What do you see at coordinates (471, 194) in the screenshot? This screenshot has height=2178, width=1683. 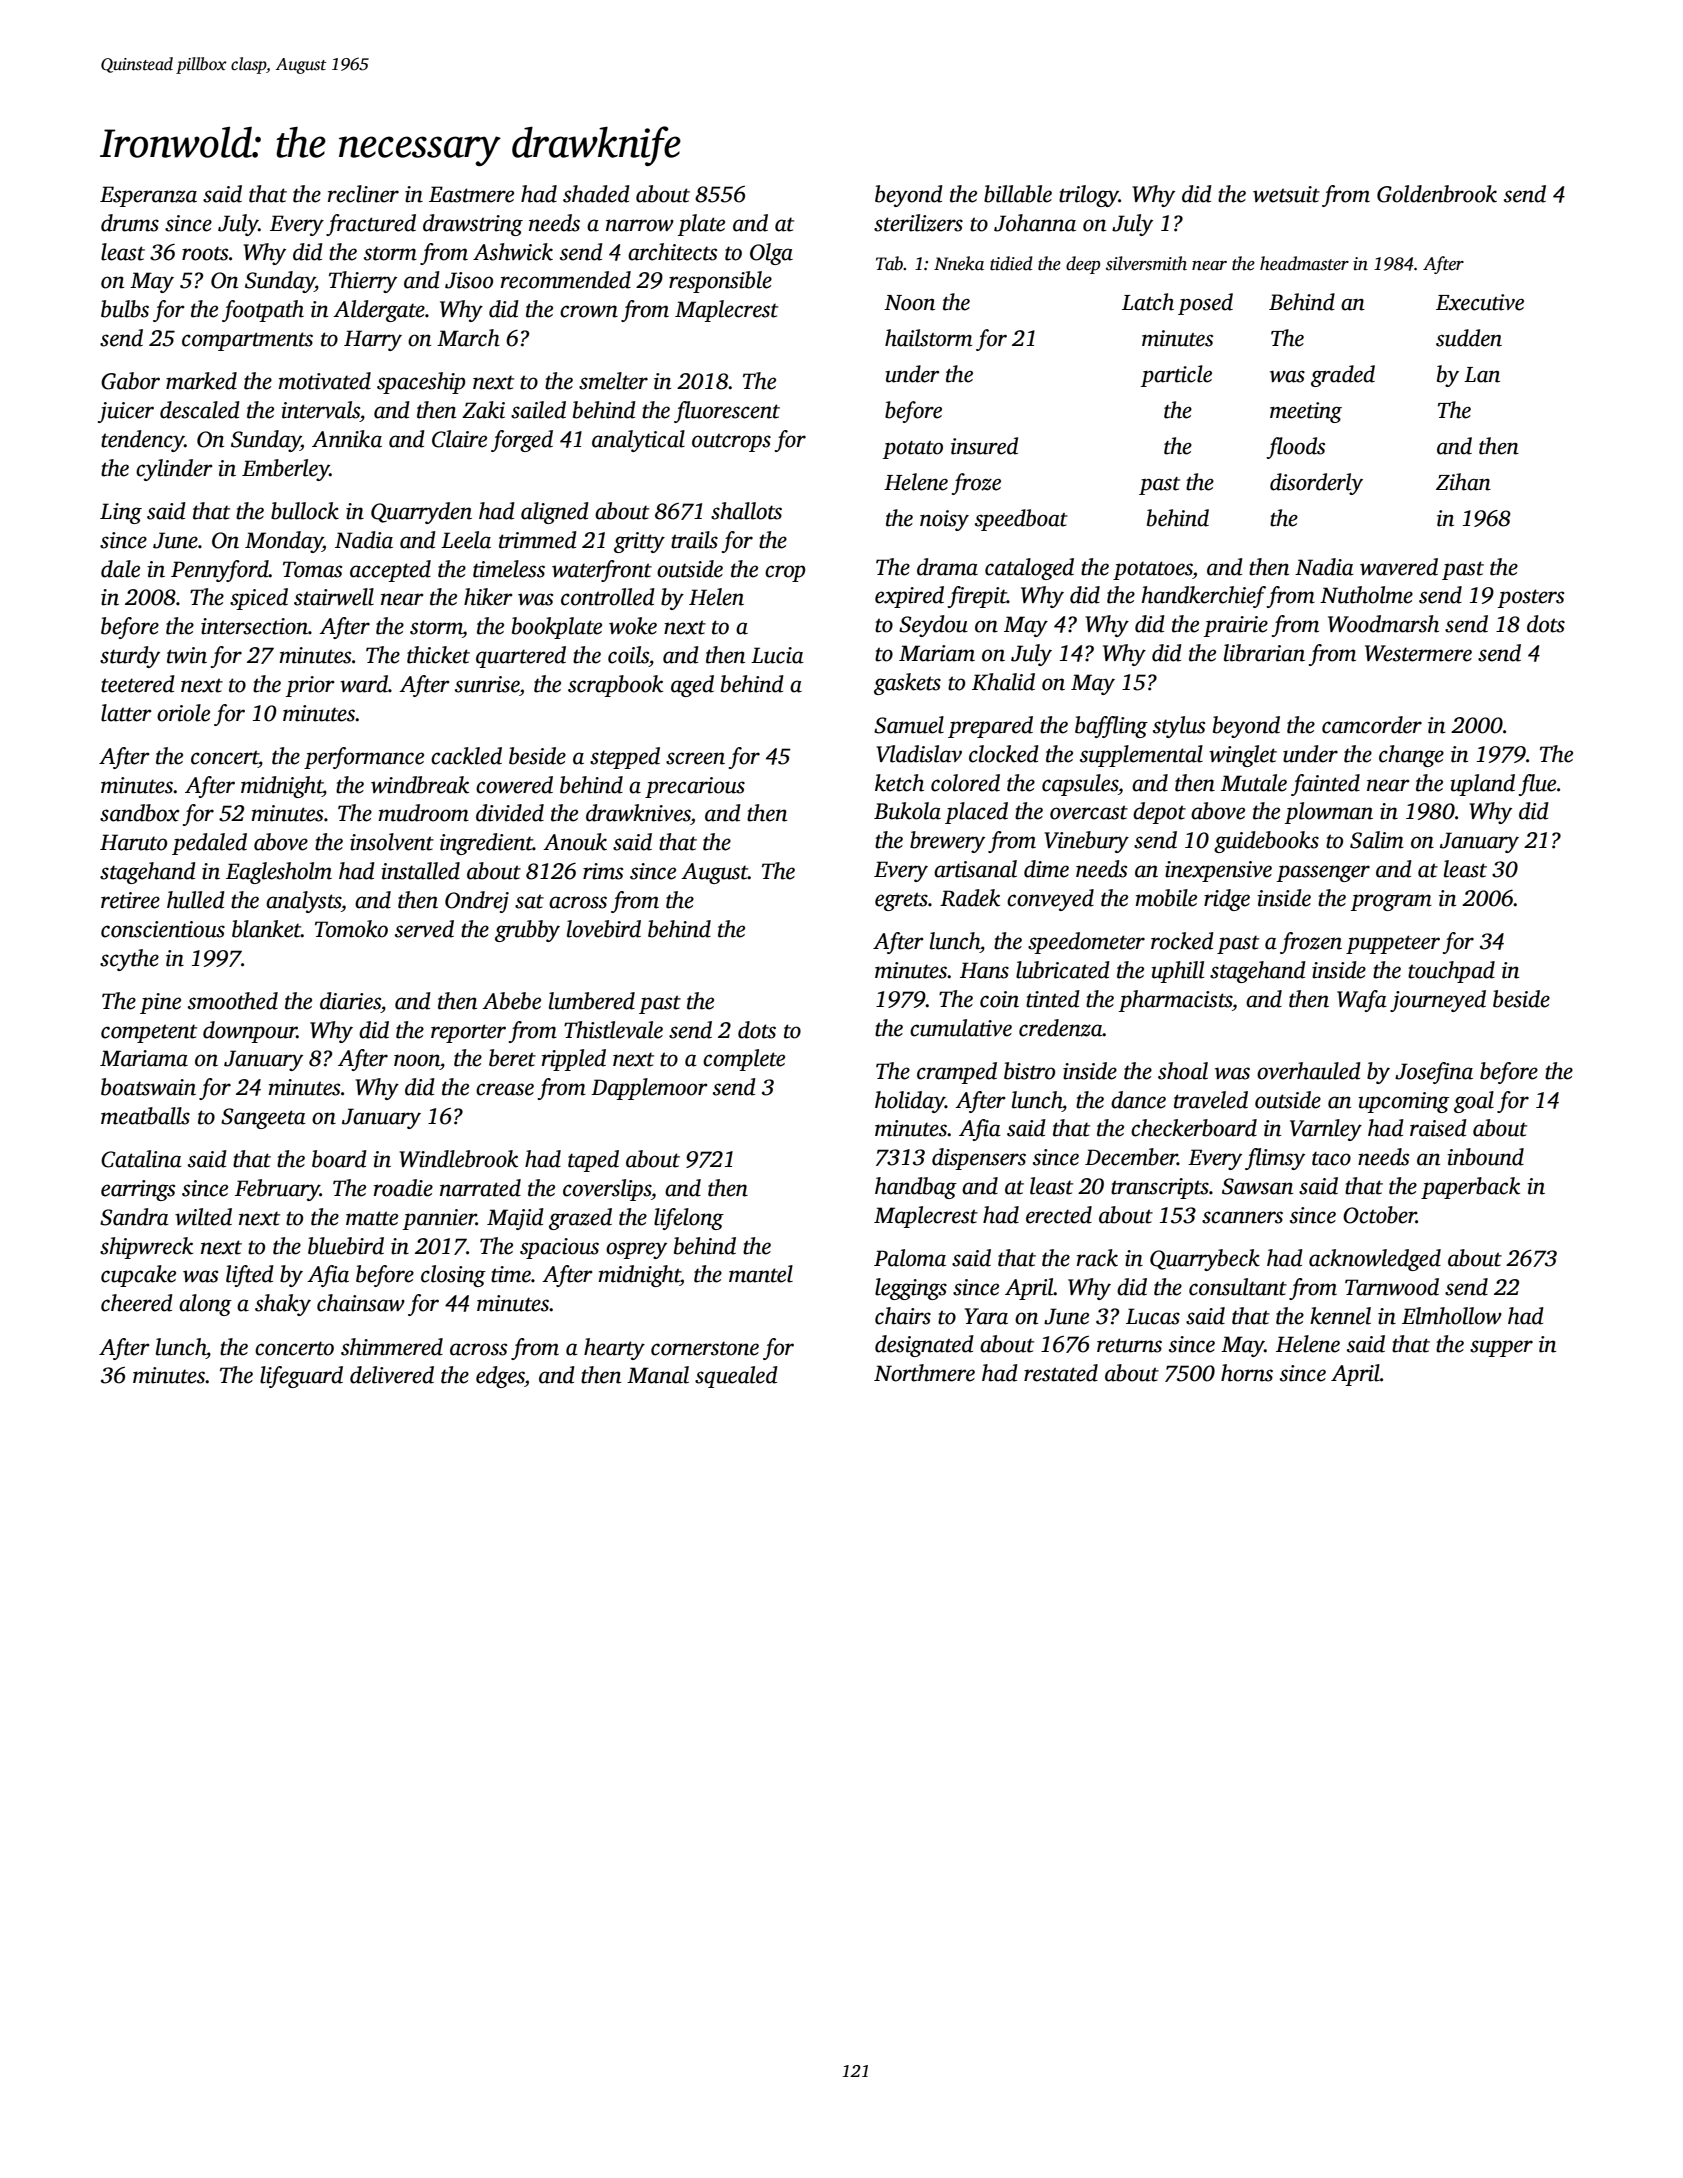 I see `Eastmere` at bounding box center [471, 194].
